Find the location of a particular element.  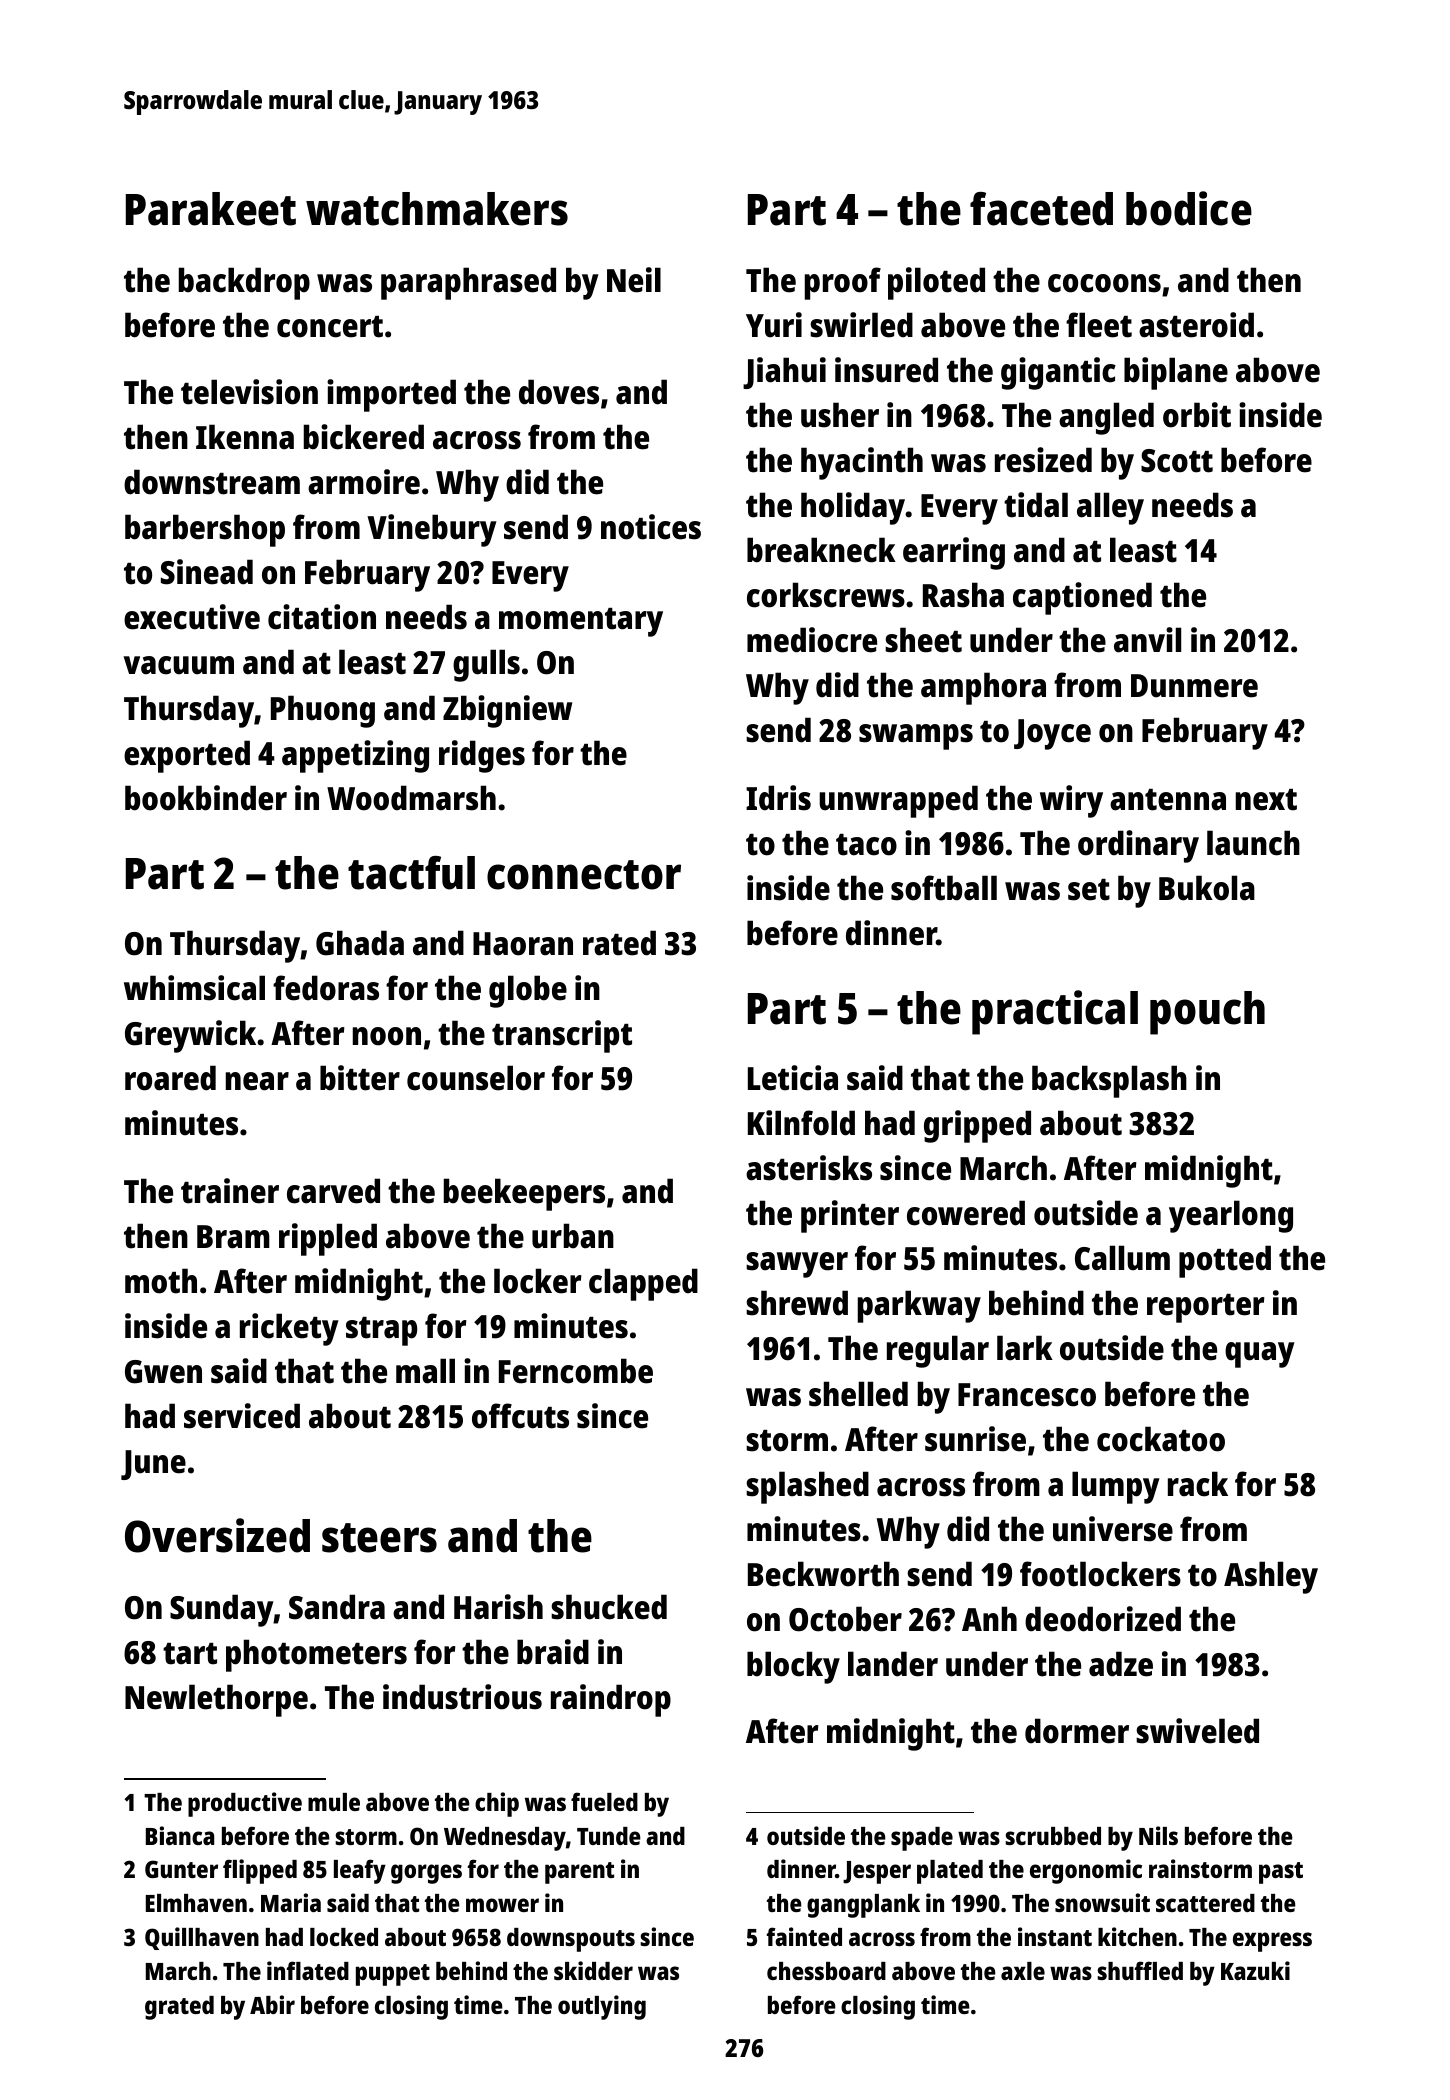

Greywick is located at coordinates (190, 1036).
